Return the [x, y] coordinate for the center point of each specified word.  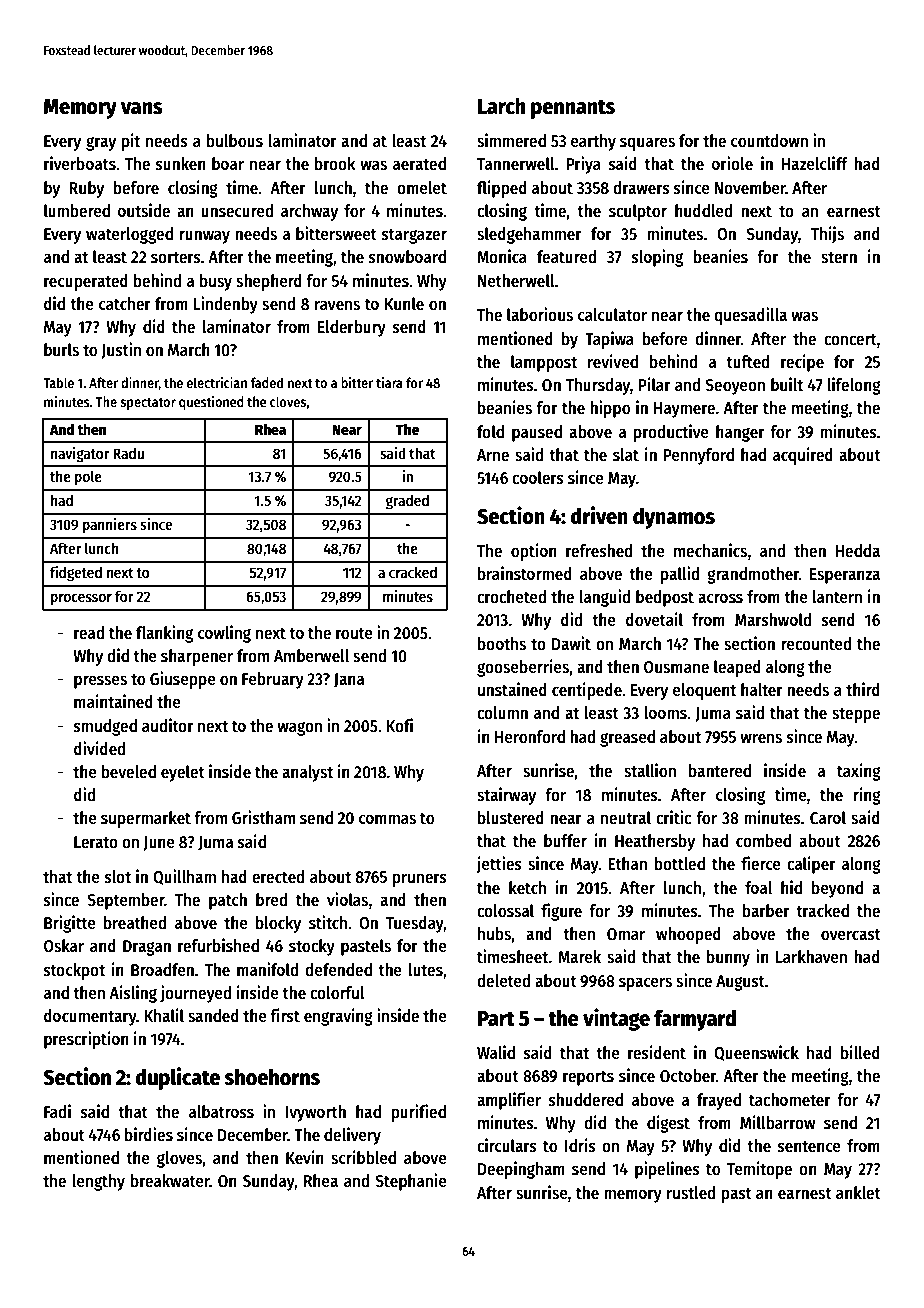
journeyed [195, 994]
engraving [338, 1017]
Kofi [400, 725]
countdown [769, 141]
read [89, 633]
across [720, 598]
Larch [501, 106]
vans [142, 108]
